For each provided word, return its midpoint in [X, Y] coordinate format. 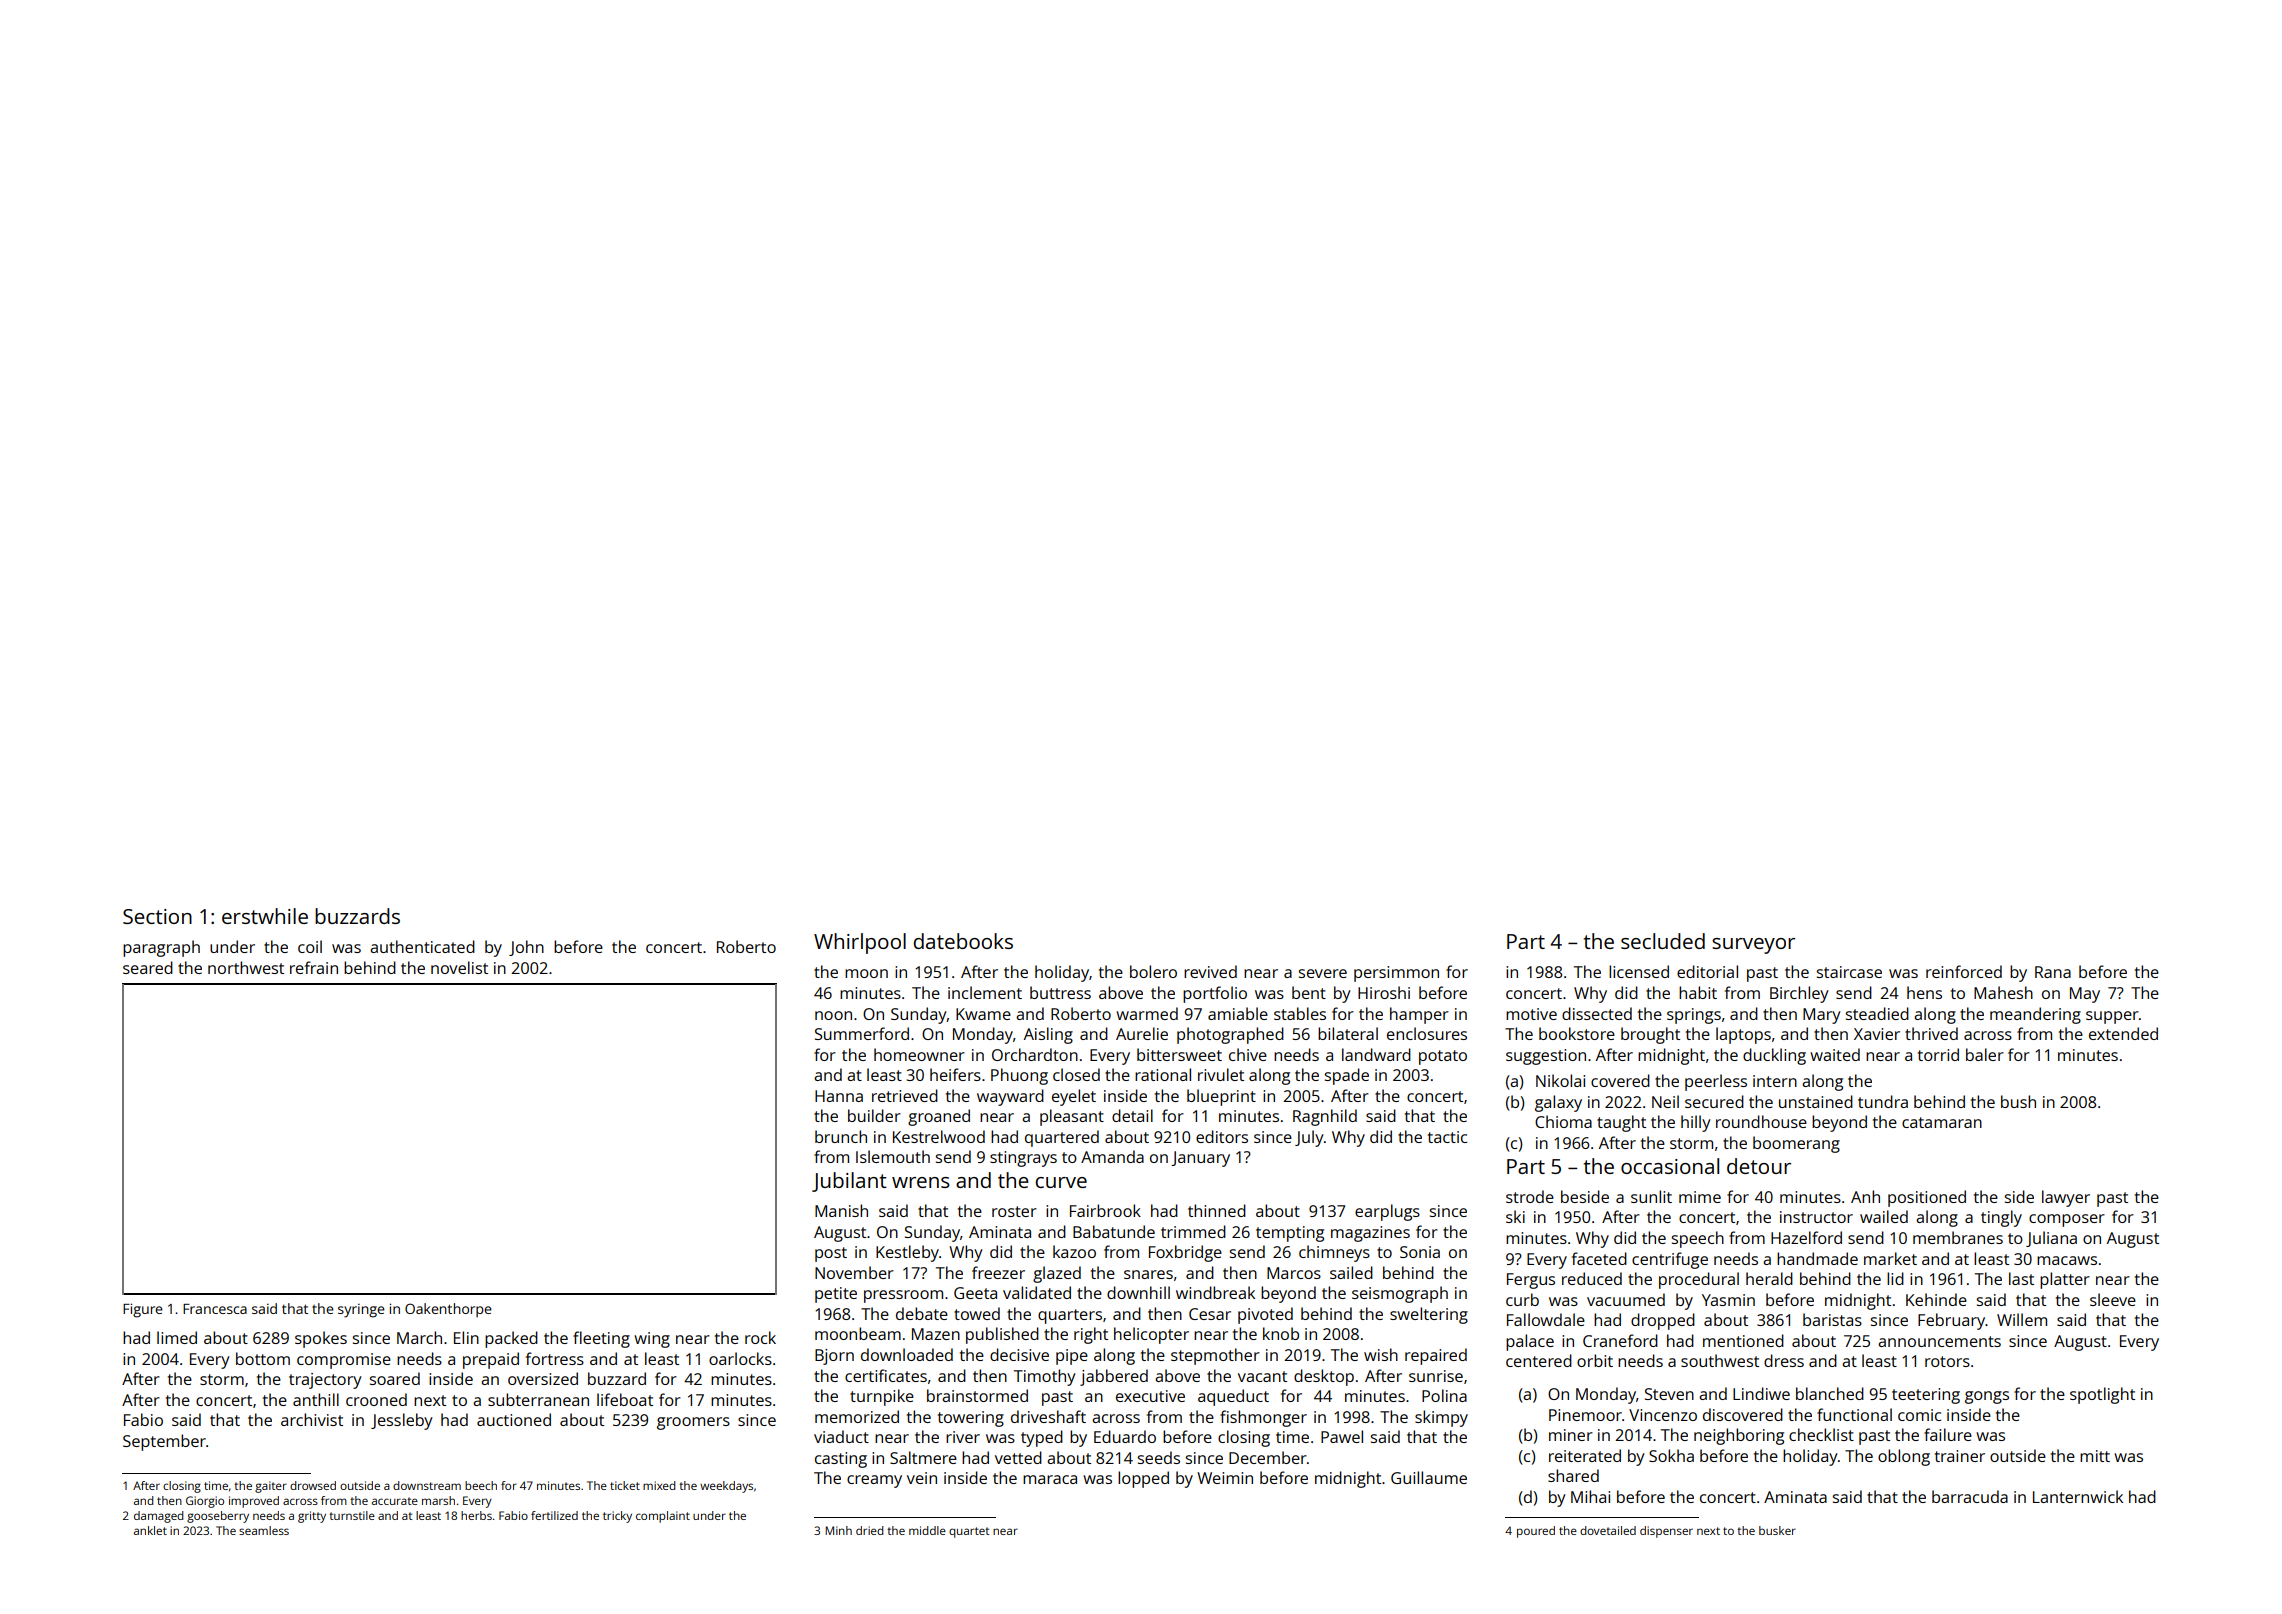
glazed [1057, 1274]
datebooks [963, 941]
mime [1700, 1197]
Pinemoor [1585, 1415]
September [164, 1442]
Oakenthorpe [448, 1310]
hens [1924, 992]
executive [1150, 1396]
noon [833, 1015]
